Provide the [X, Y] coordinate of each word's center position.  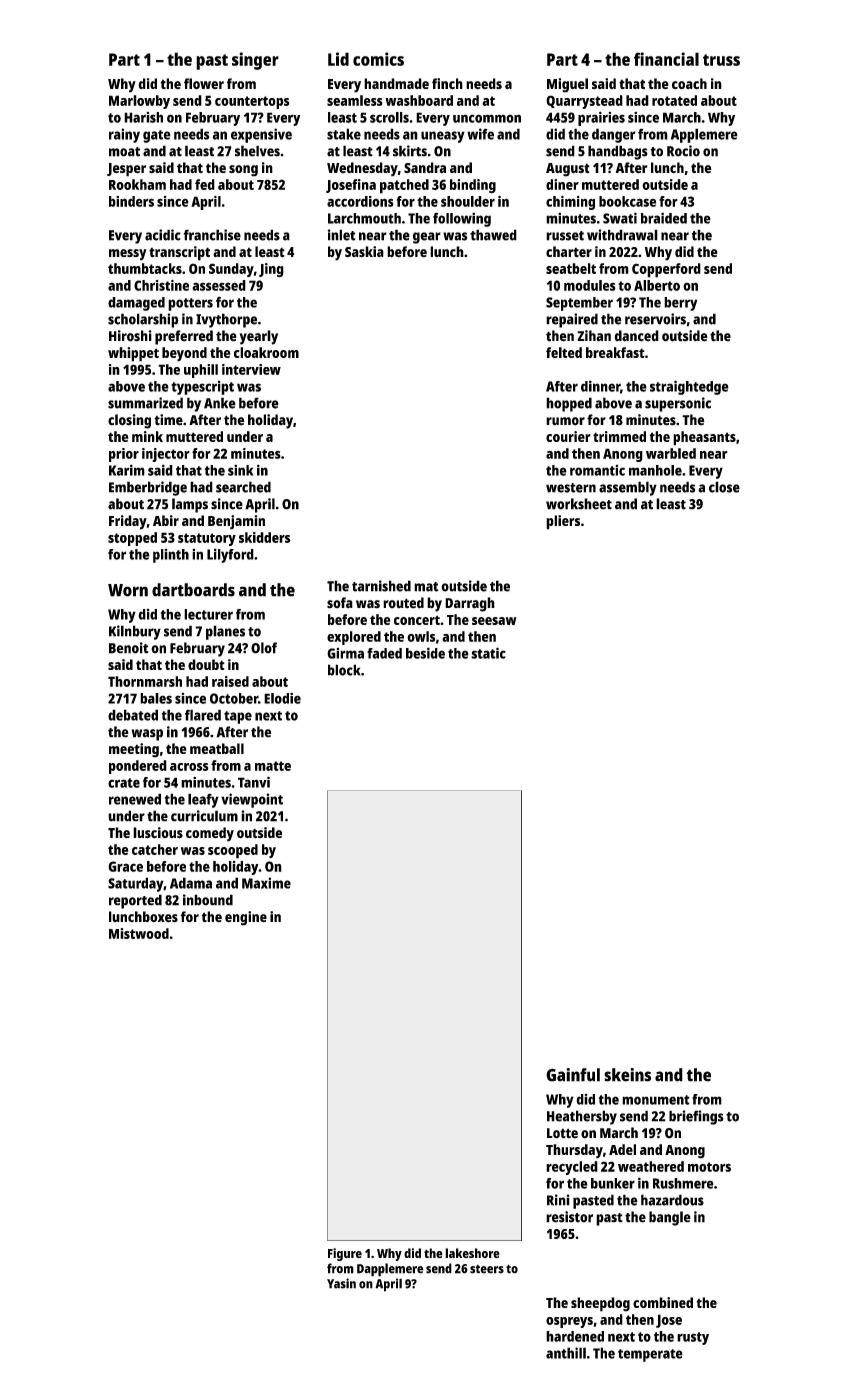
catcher [155, 849]
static [488, 653]
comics [378, 59]
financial [666, 59]
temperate [650, 1355]
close [724, 487]
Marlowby [139, 102]
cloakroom [266, 352]
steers [487, 1269]
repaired [572, 320]
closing [129, 421]
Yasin [341, 1283]
